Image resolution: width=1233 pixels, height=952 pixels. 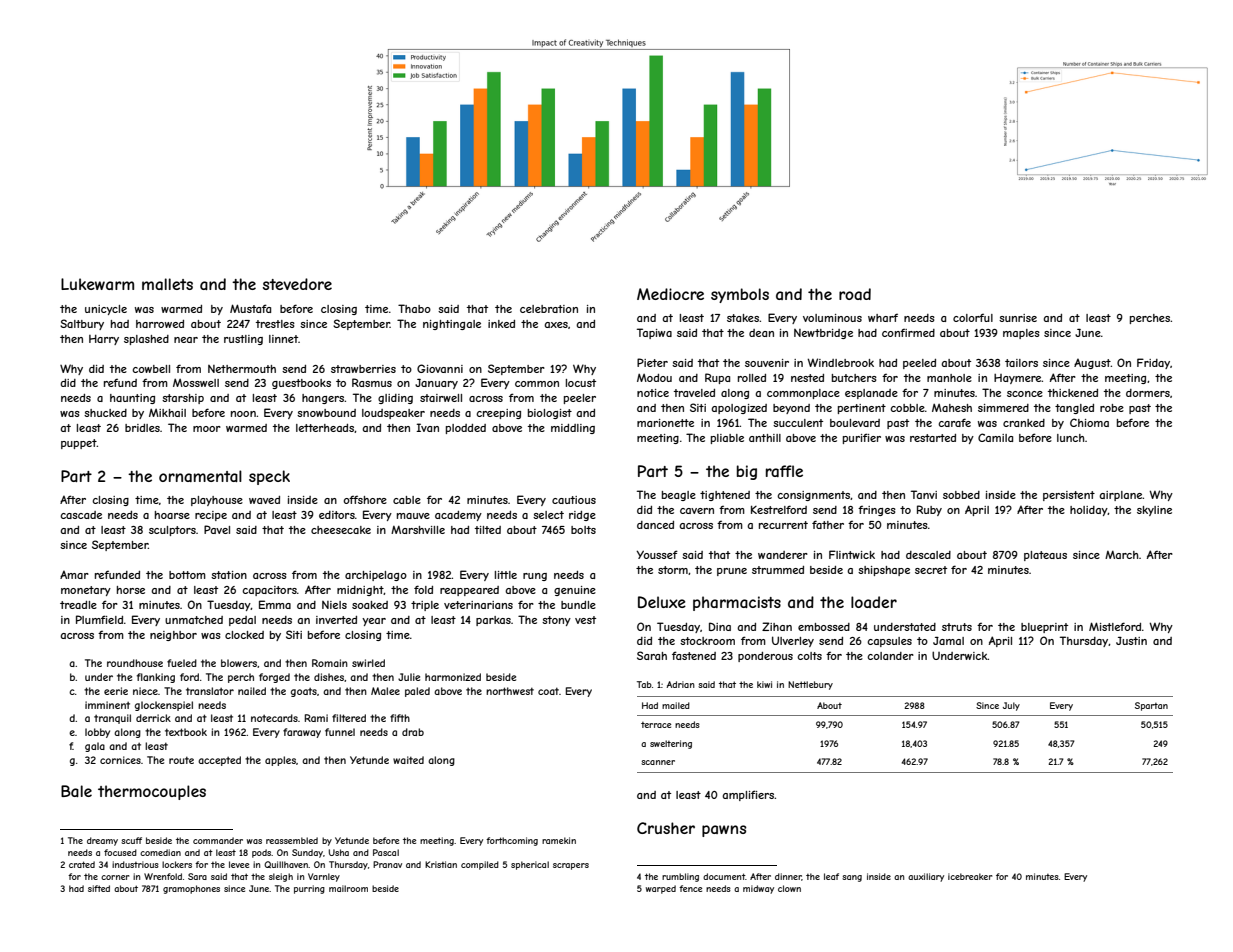 I want to click on axes, so click(x=556, y=325).
